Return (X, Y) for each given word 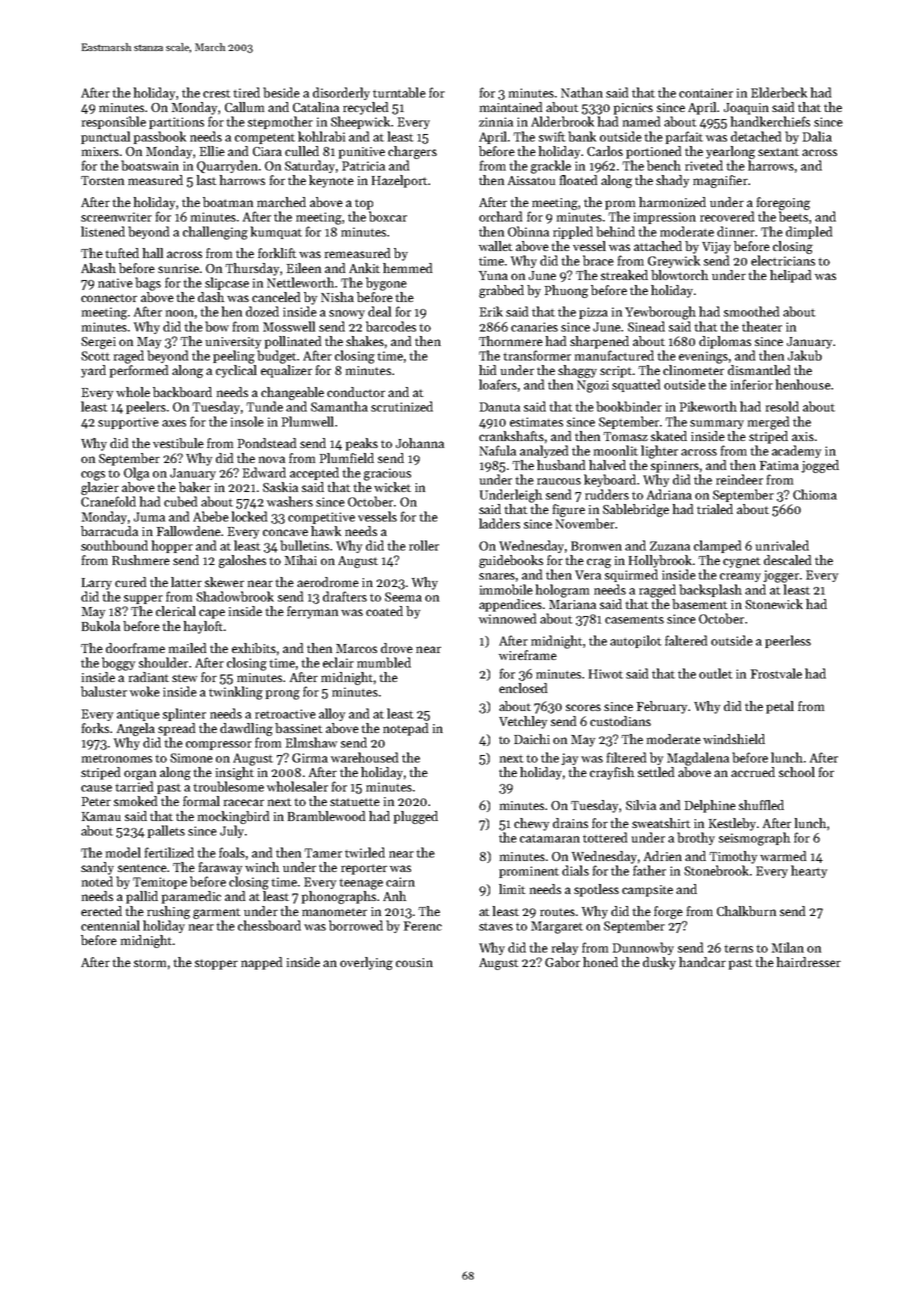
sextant (778, 152)
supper (143, 599)
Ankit (364, 268)
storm (150, 963)
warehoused (364, 757)
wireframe (528, 655)
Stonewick (774, 604)
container (706, 93)
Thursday (252, 269)
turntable (399, 92)
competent (265, 139)
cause (96, 788)
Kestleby (732, 824)
